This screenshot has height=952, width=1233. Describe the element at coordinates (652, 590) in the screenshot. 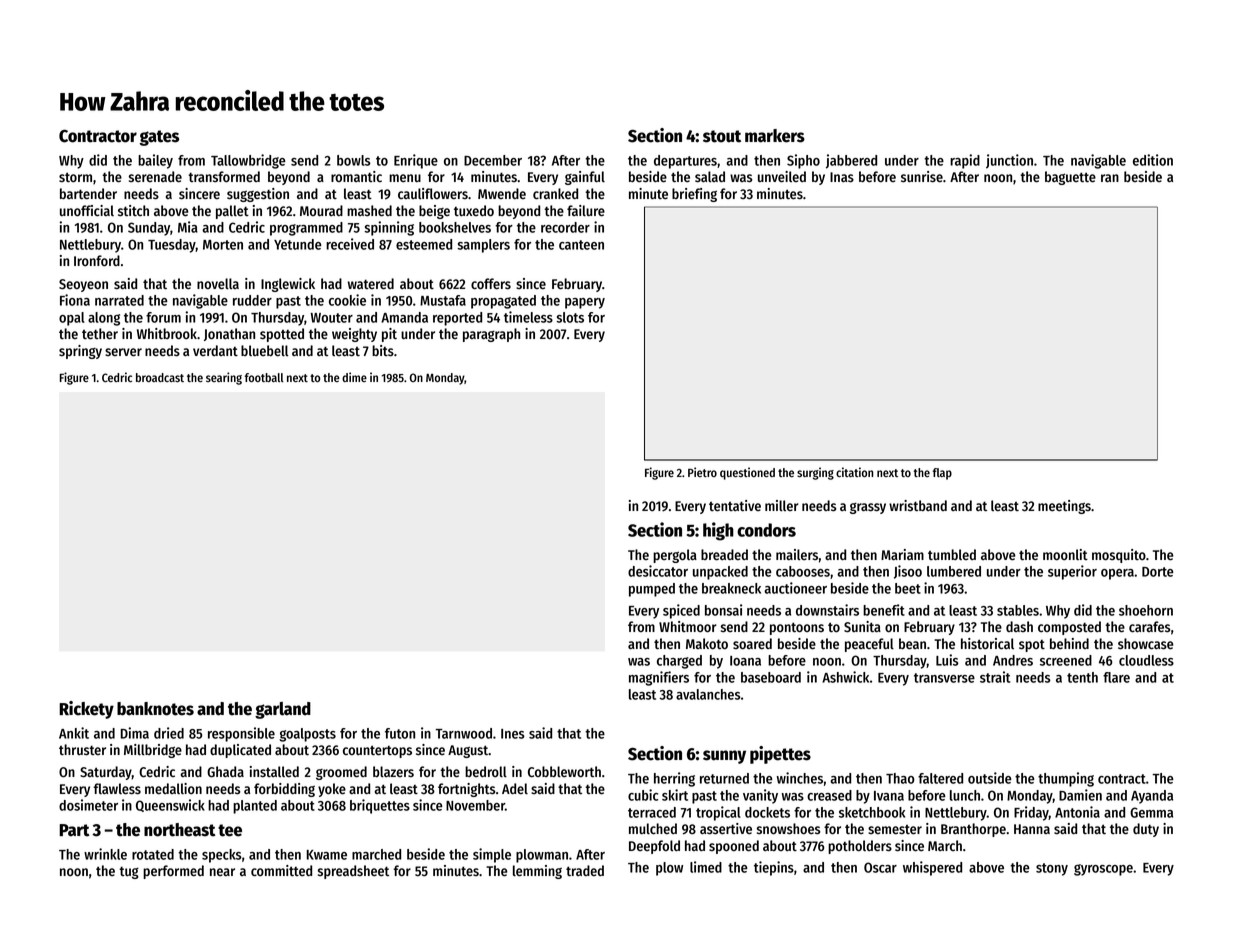

I see `pumped` at that location.
